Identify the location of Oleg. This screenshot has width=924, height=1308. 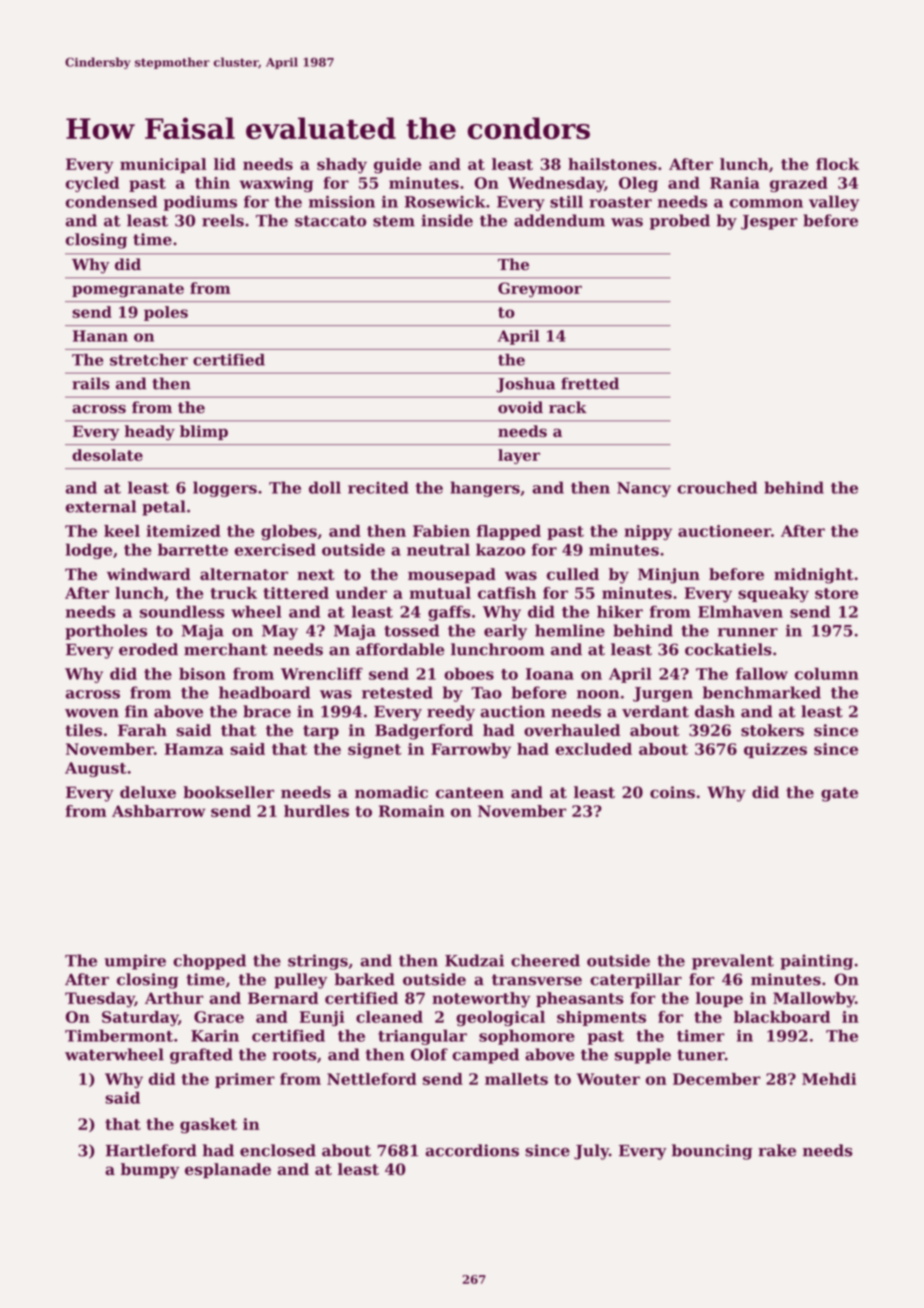
(638, 184).
